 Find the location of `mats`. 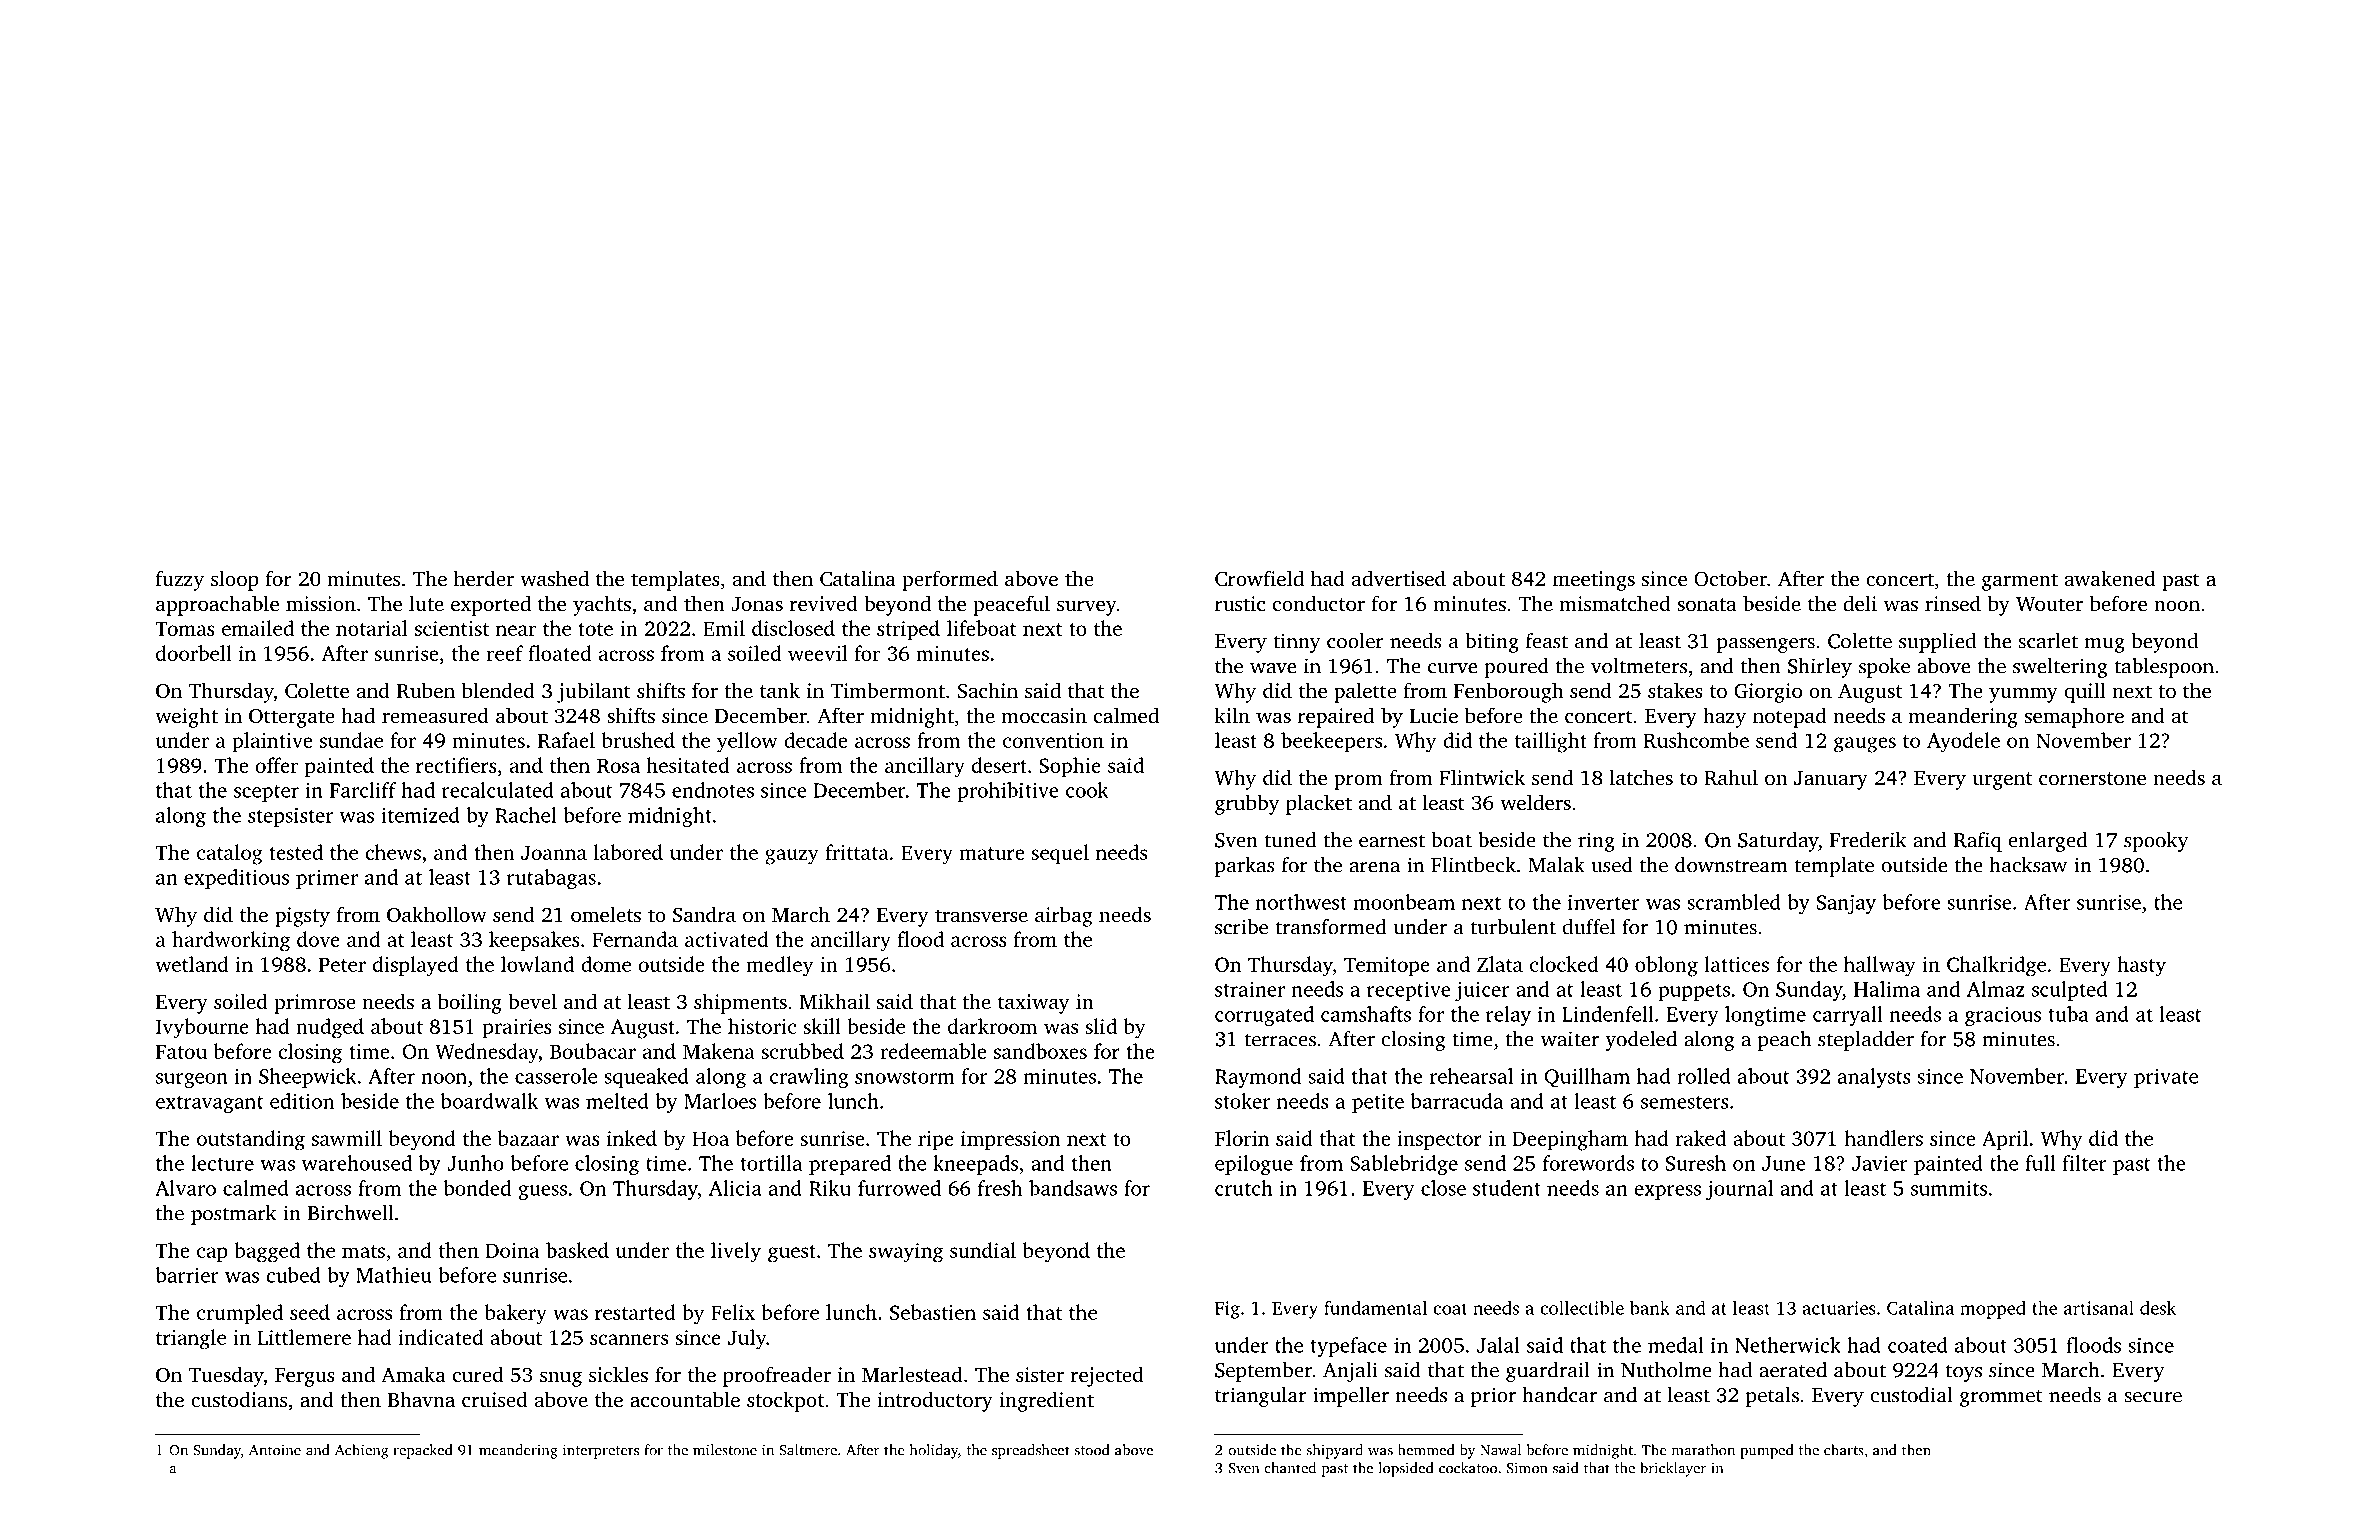

mats is located at coordinates (363, 1251).
